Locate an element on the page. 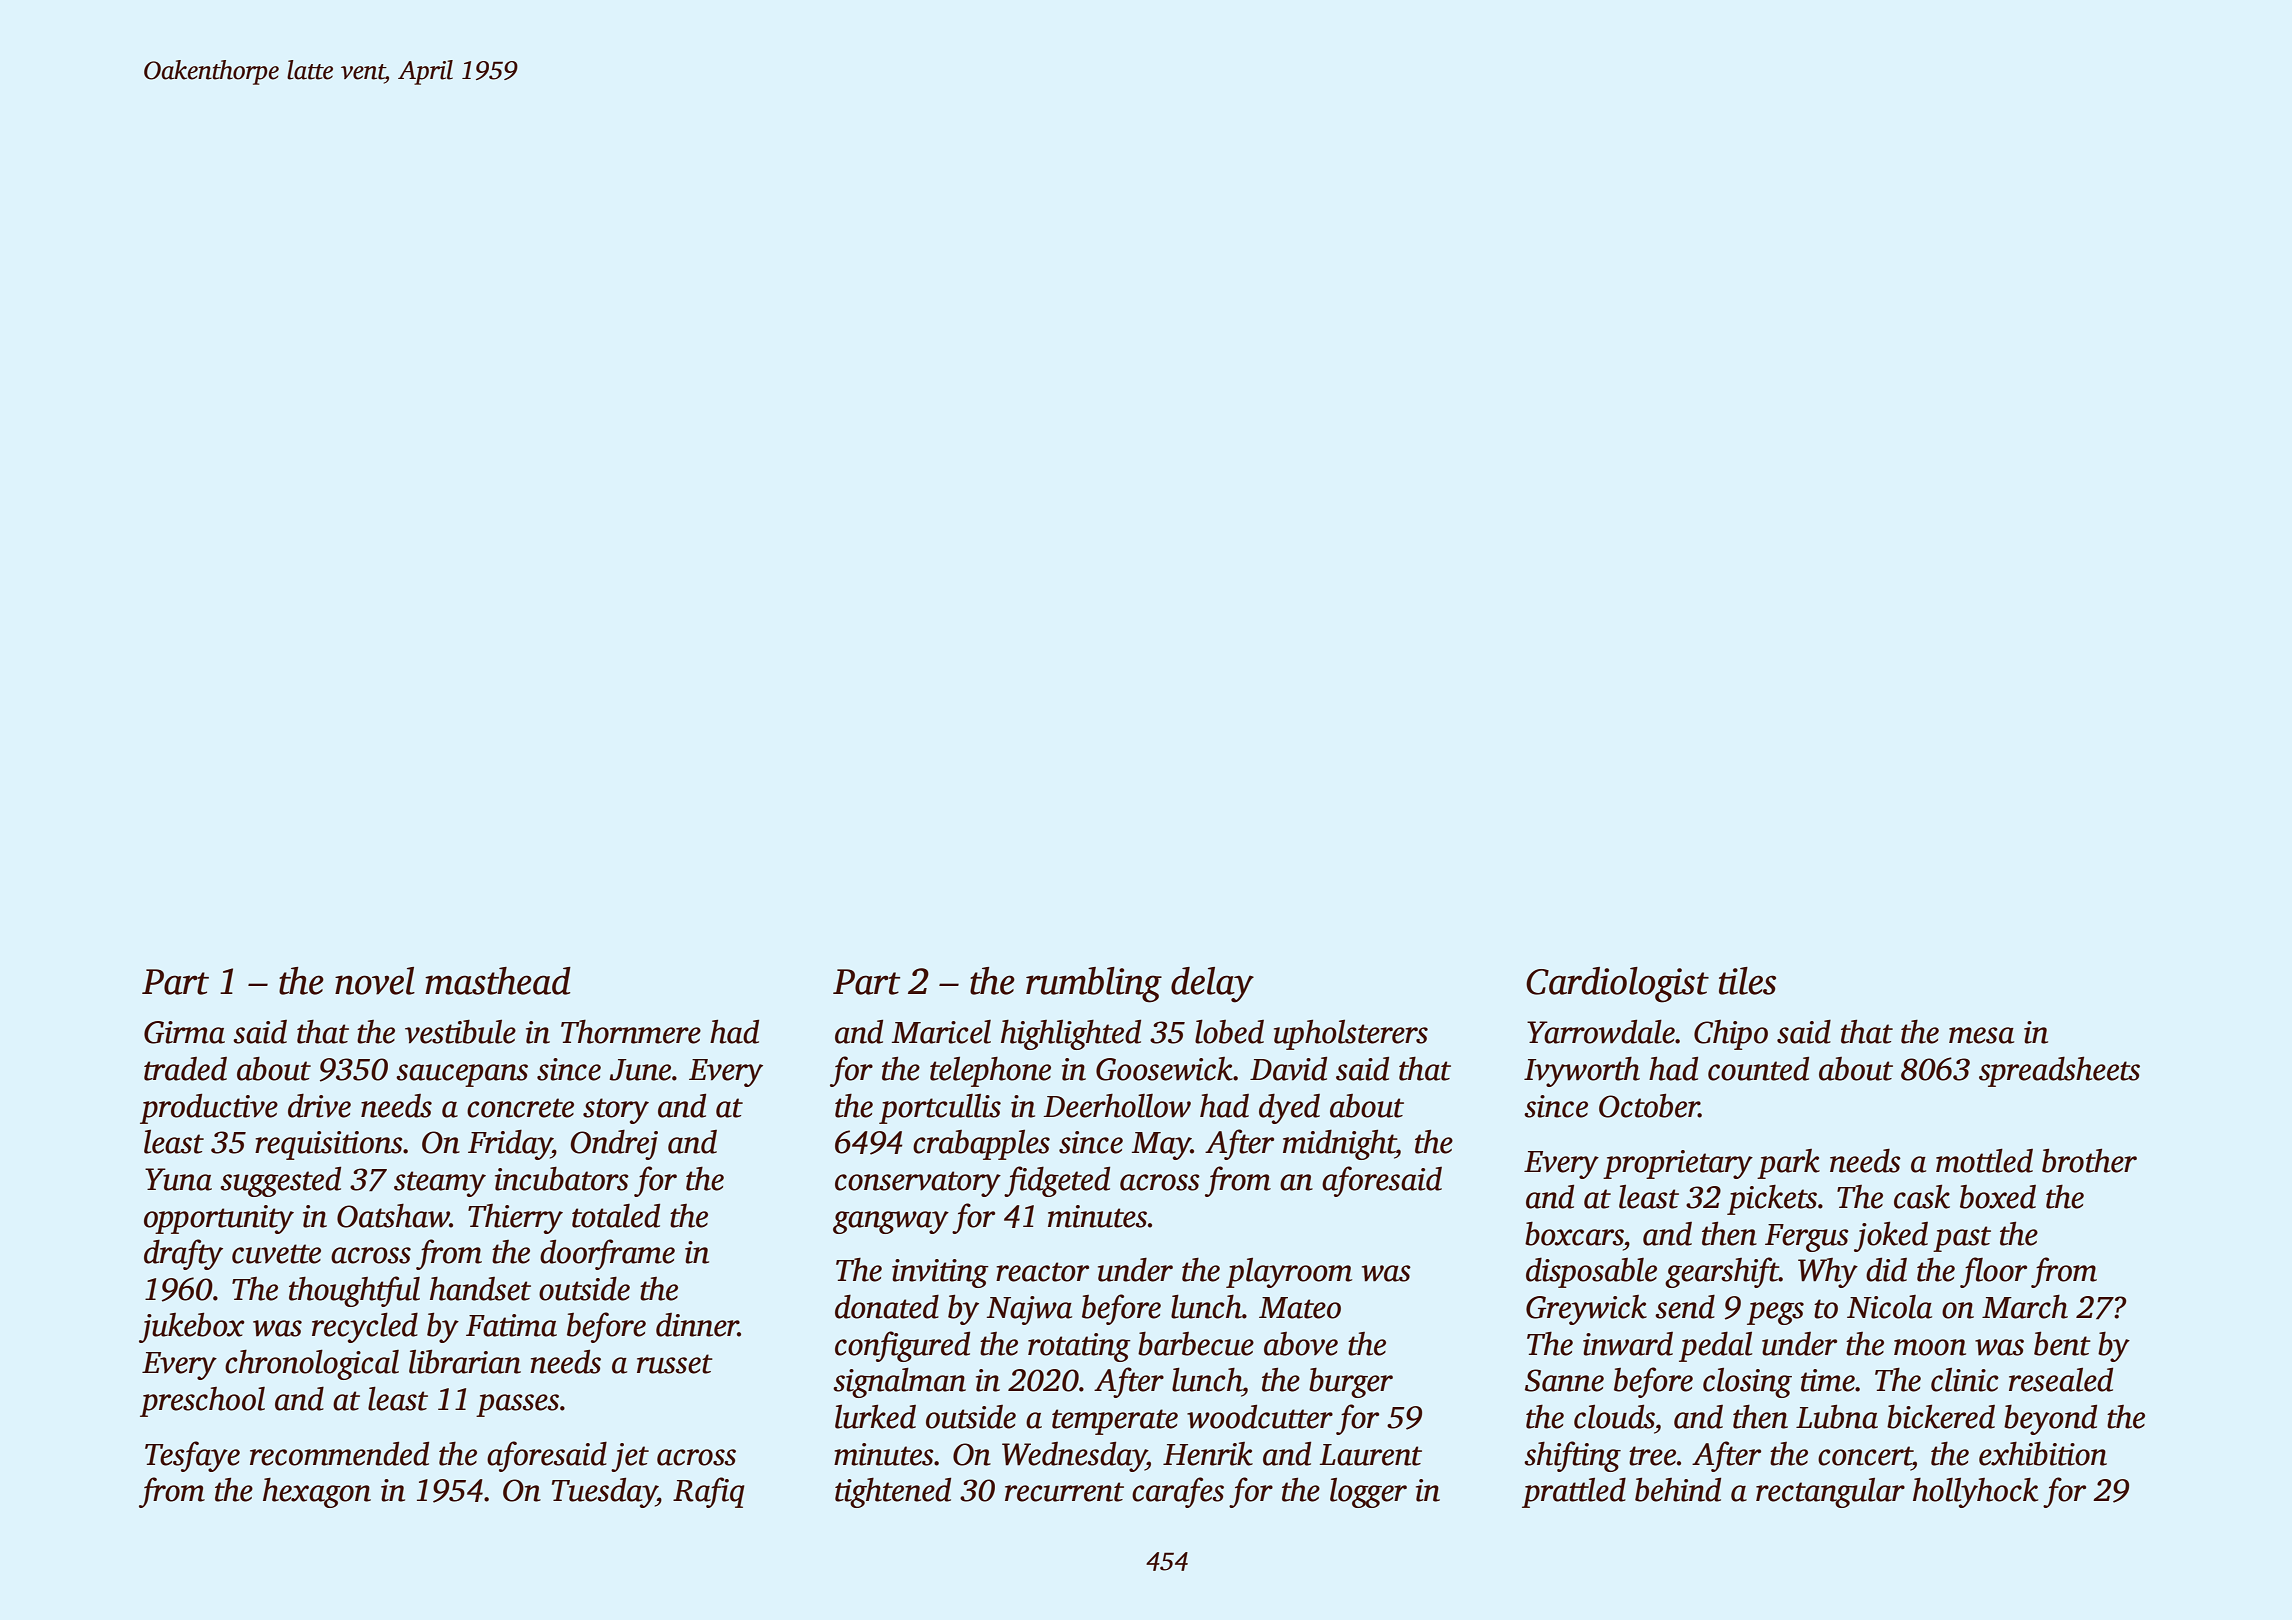 The width and height of the page is (2292, 1620). steamy is located at coordinates (440, 1184).
